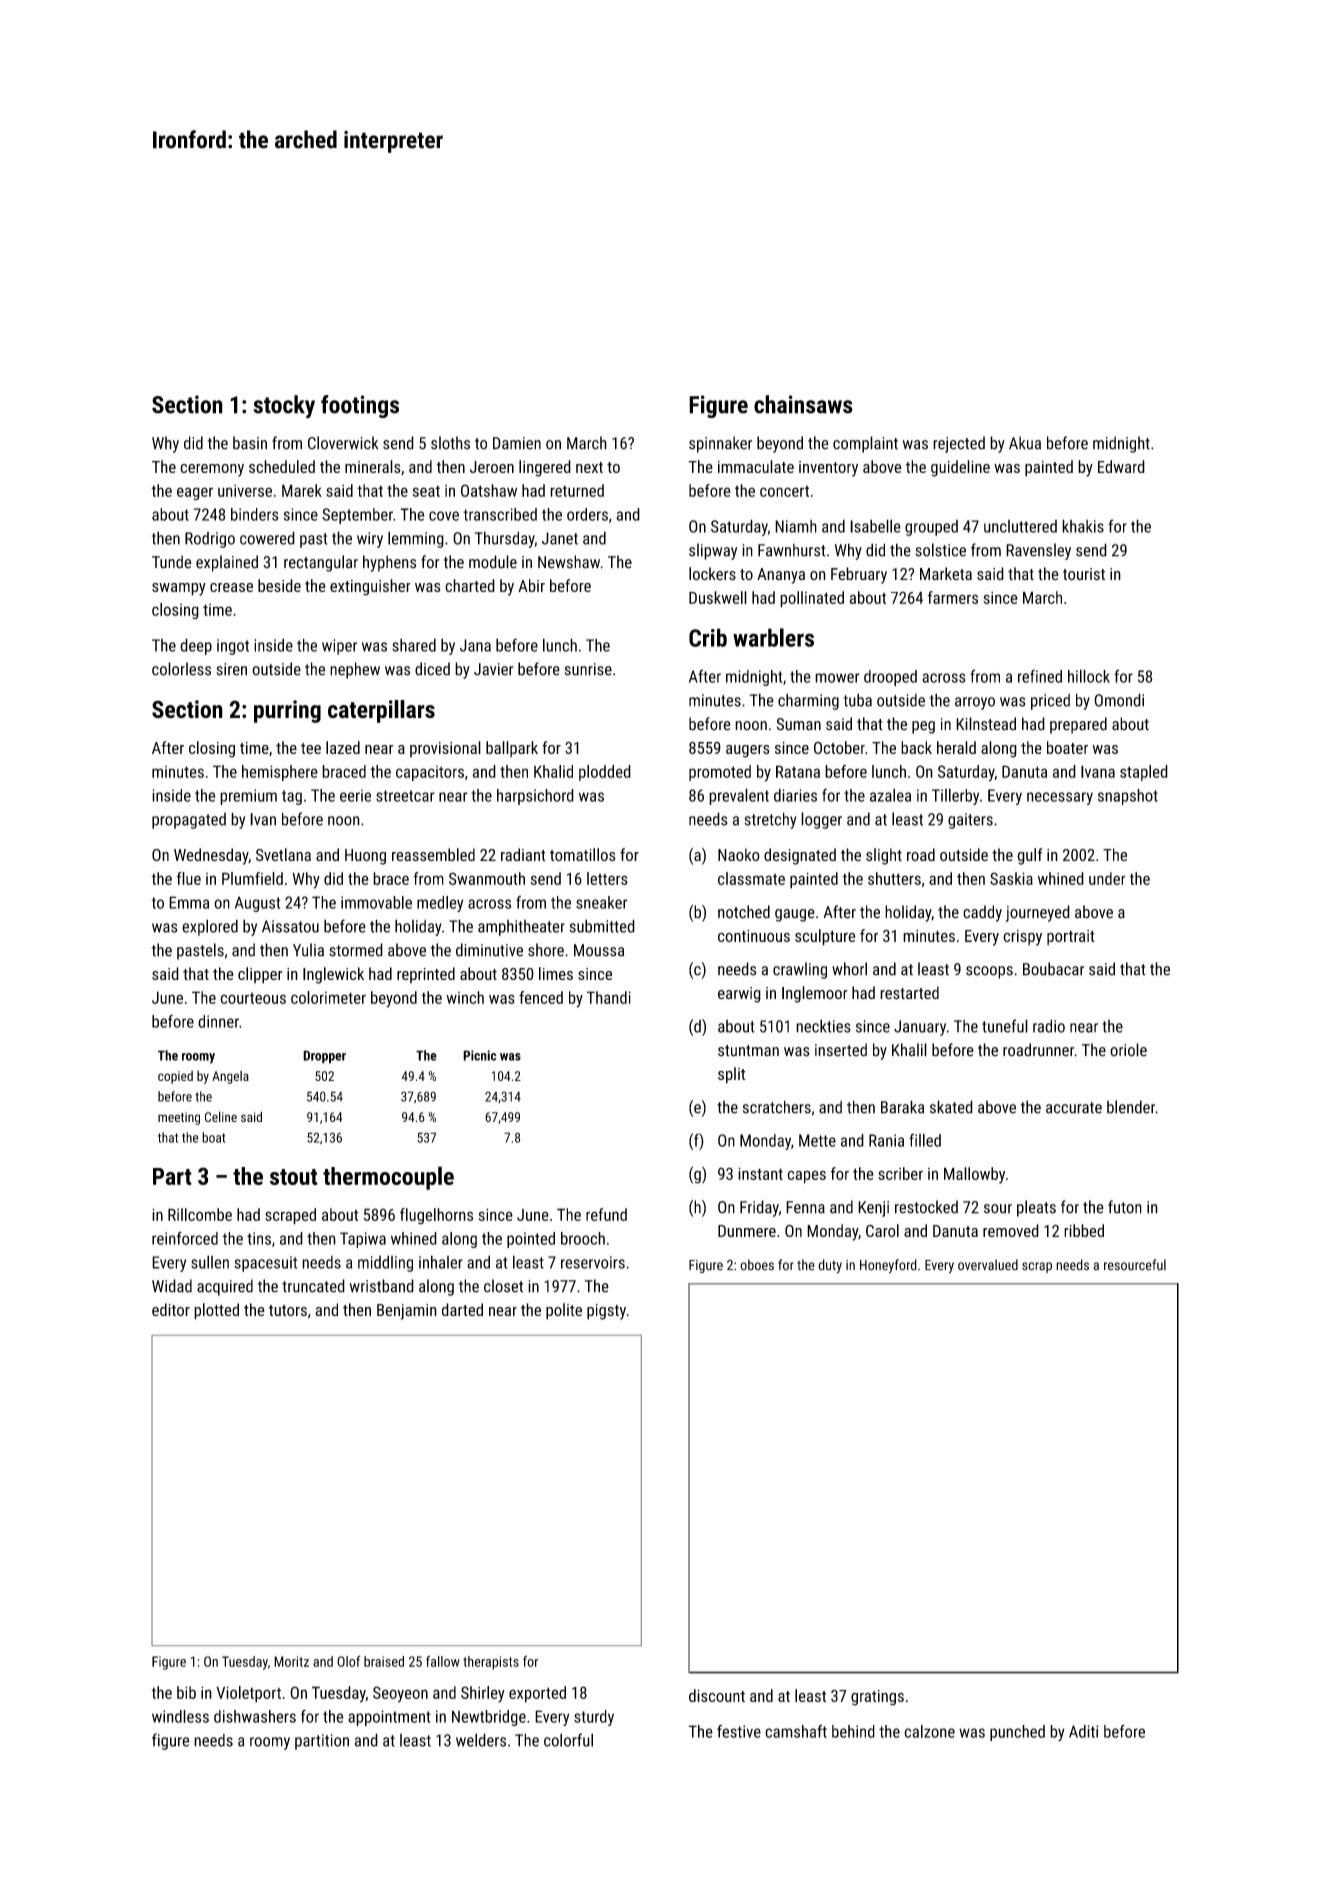 This screenshot has height=1881, width=1330. I want to click on gratings, so click(877, 1698).
